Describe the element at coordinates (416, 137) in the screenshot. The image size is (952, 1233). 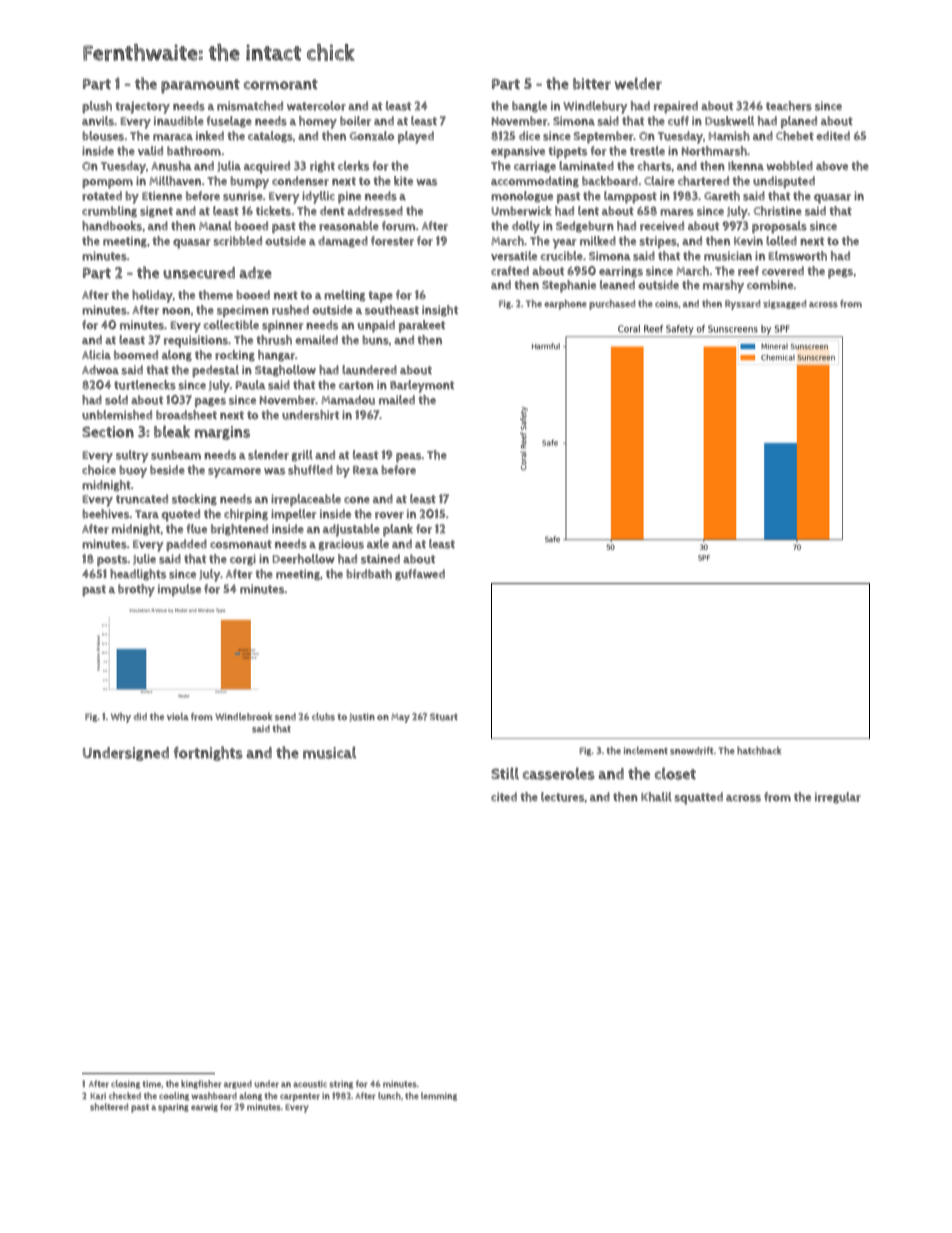
I see `played` at that location.
